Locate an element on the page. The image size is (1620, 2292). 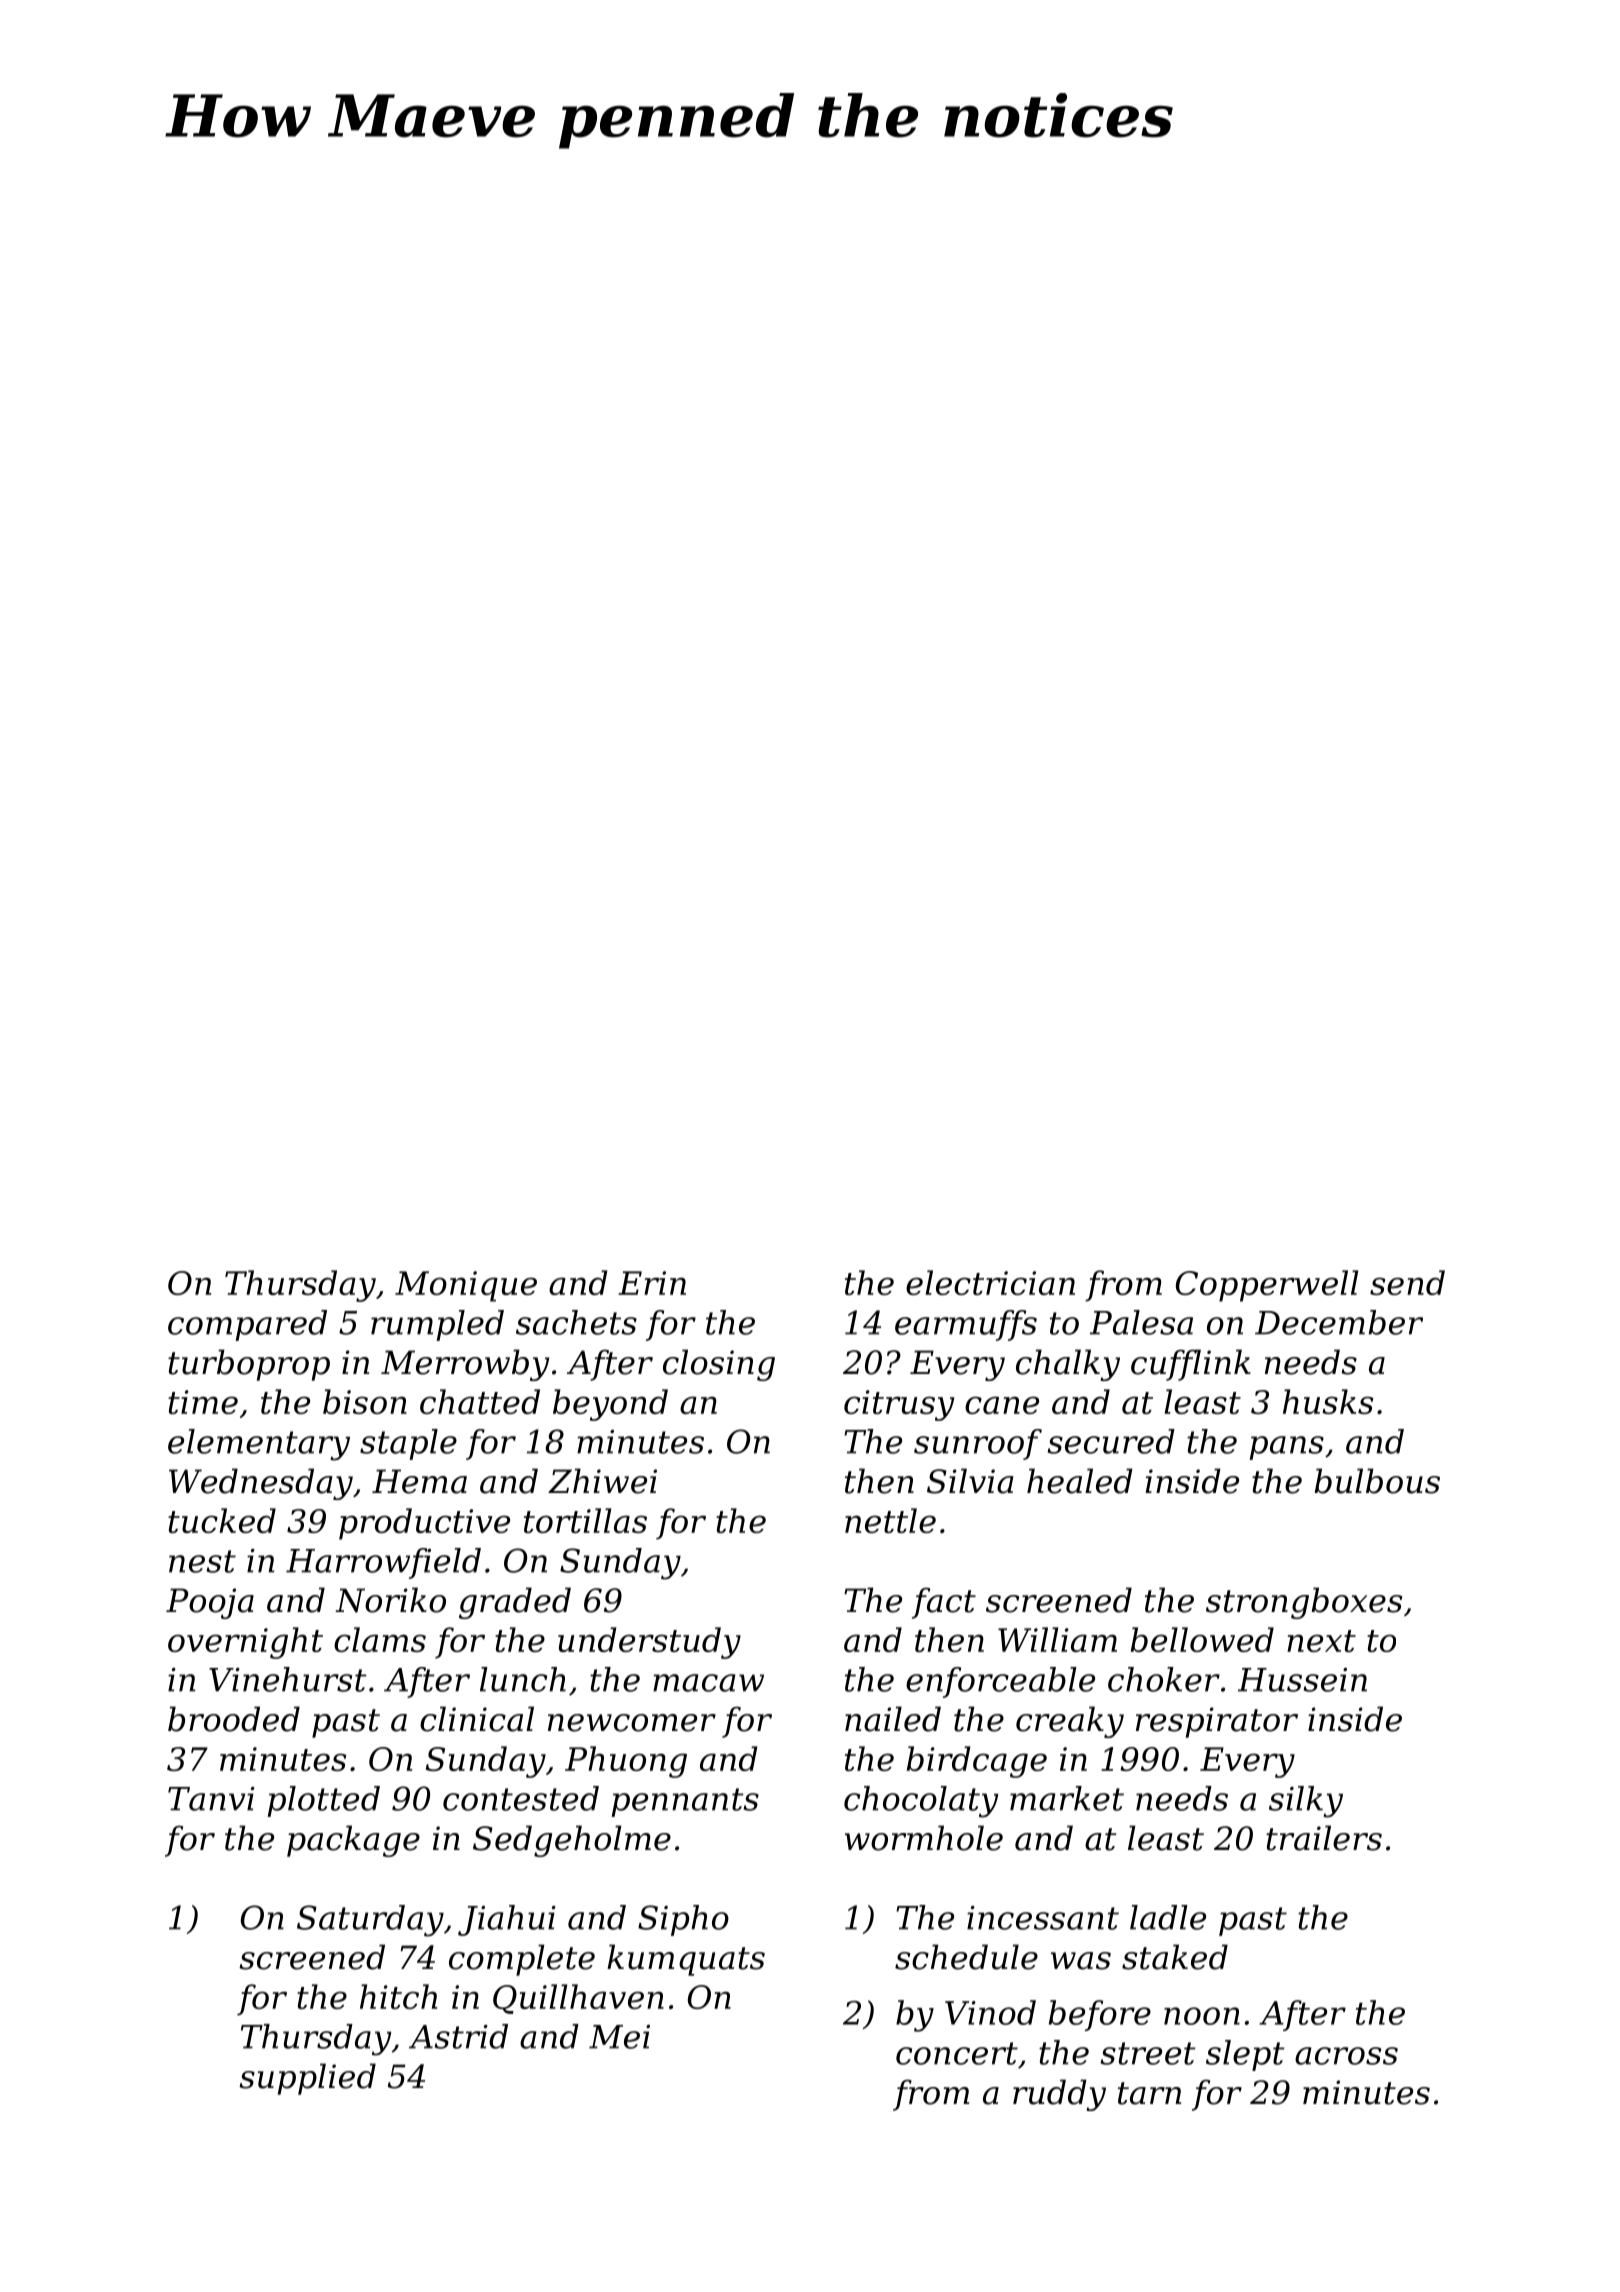
next is located at coordinates (1321, 1641).
